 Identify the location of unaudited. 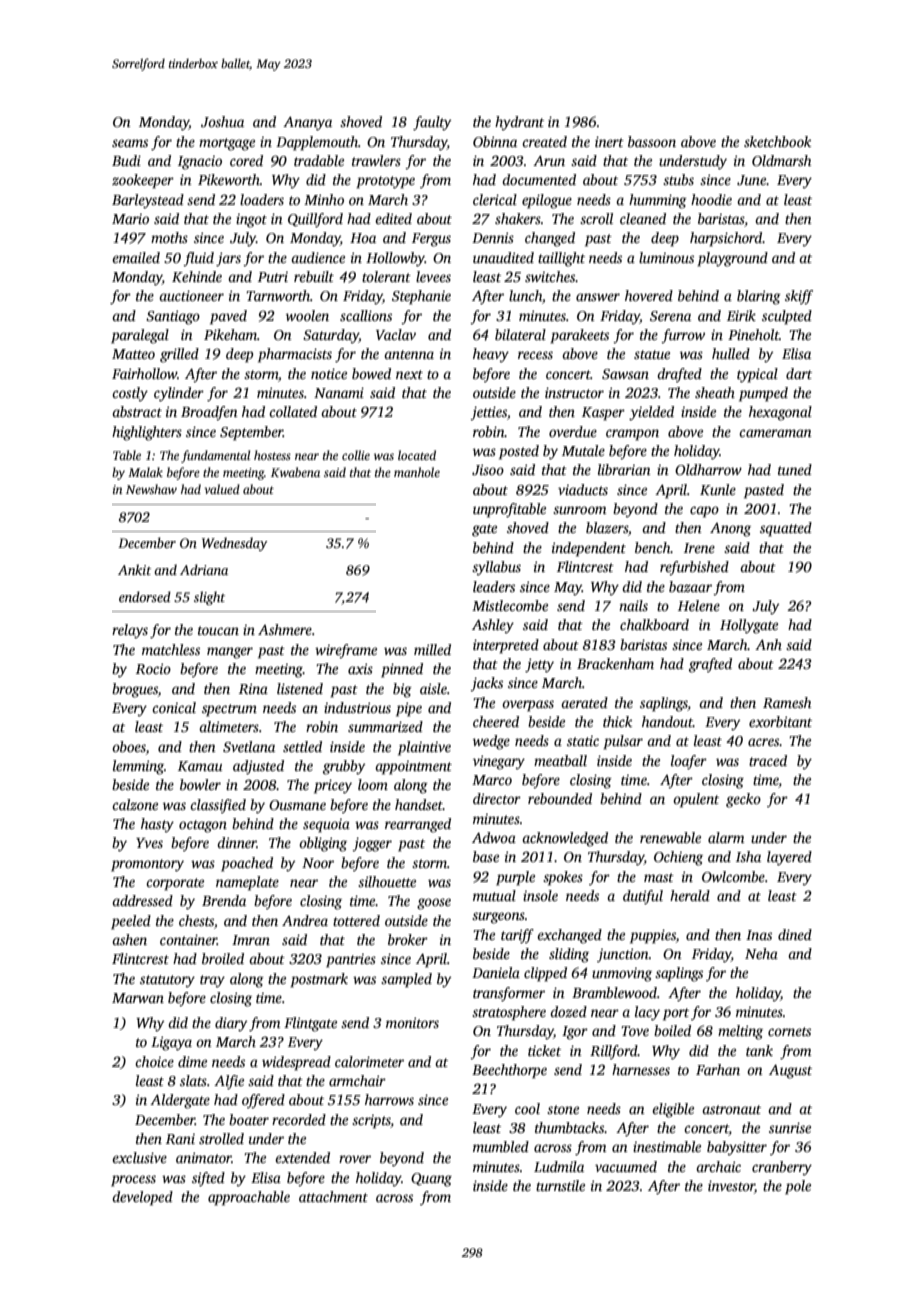
(503, 257).
